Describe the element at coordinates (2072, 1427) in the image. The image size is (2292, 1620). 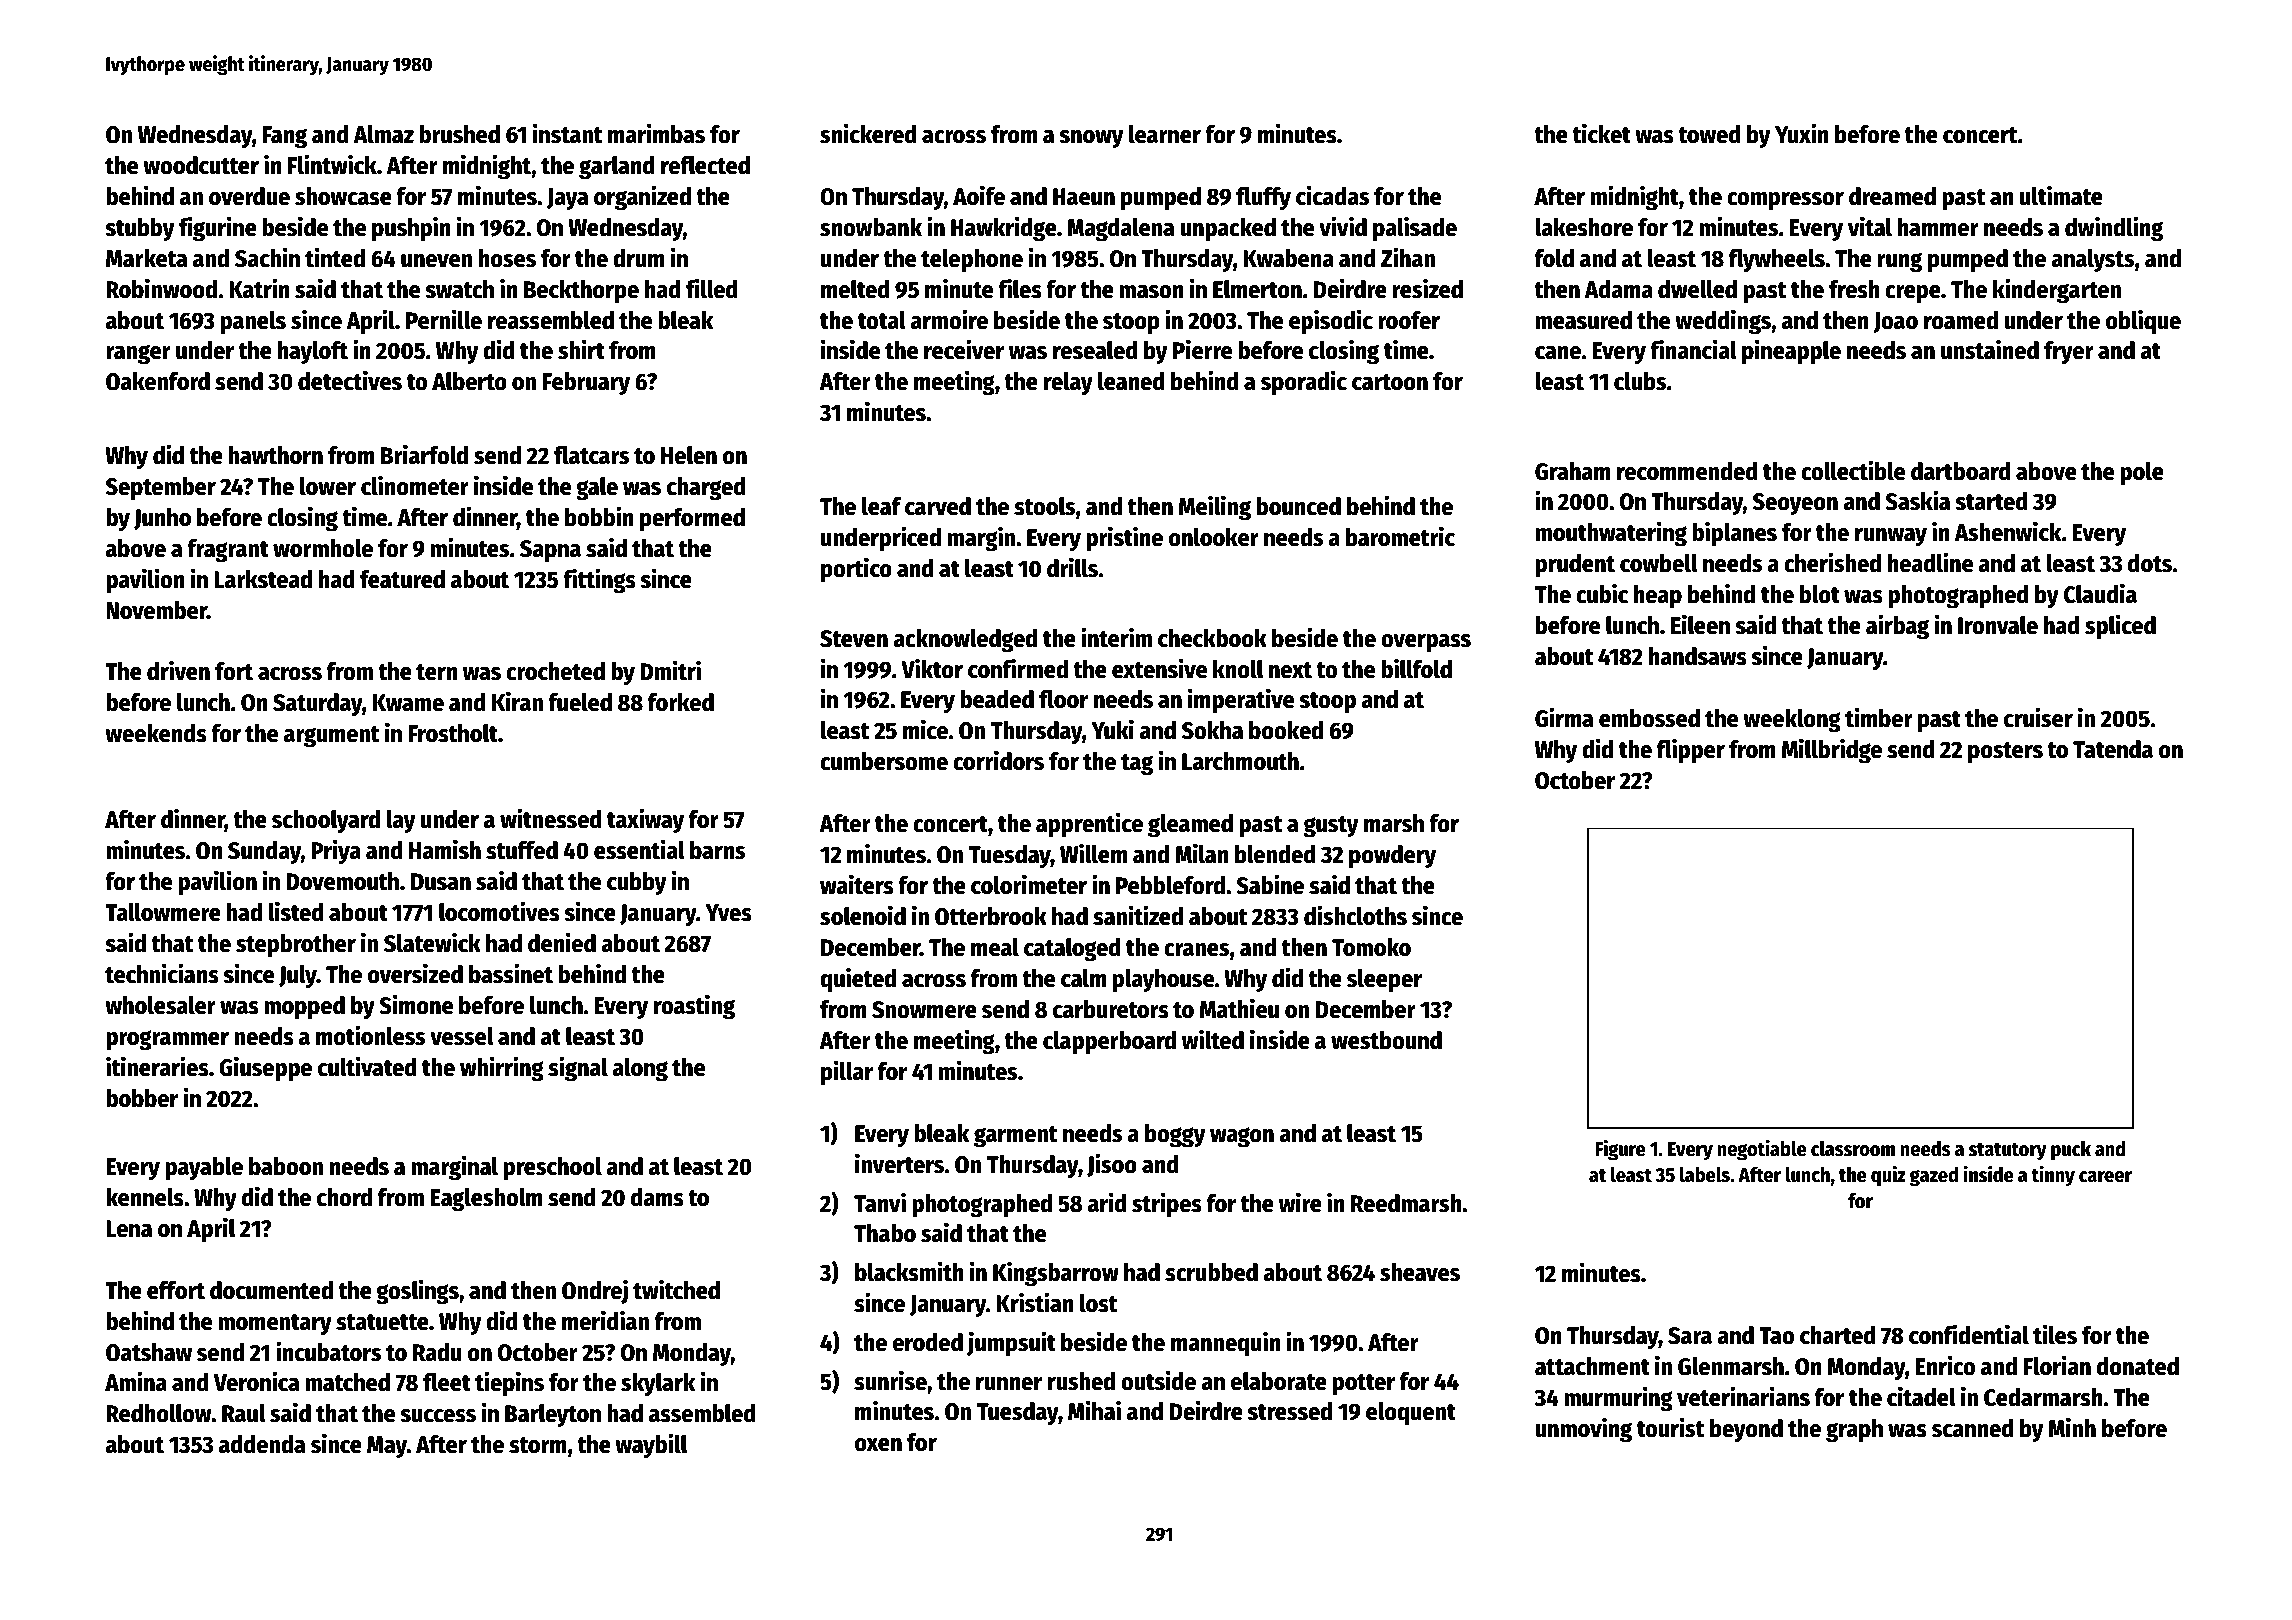
I see `Minh` at that location.
